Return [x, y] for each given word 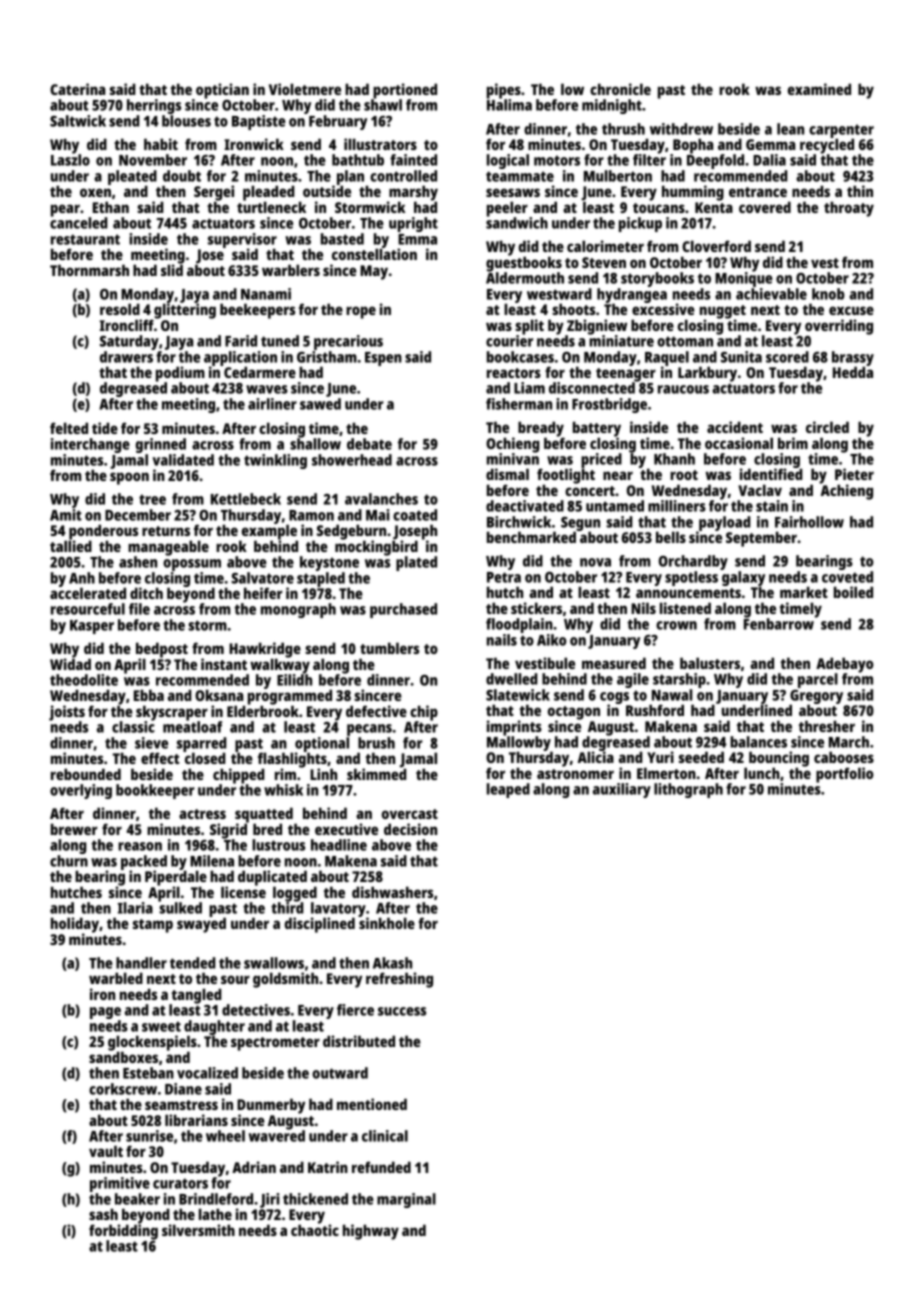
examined [819, 89]
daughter [214, 1028]
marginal [406, 1200]
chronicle [620, 89]
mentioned [372, 1104]
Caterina [77, 89]
